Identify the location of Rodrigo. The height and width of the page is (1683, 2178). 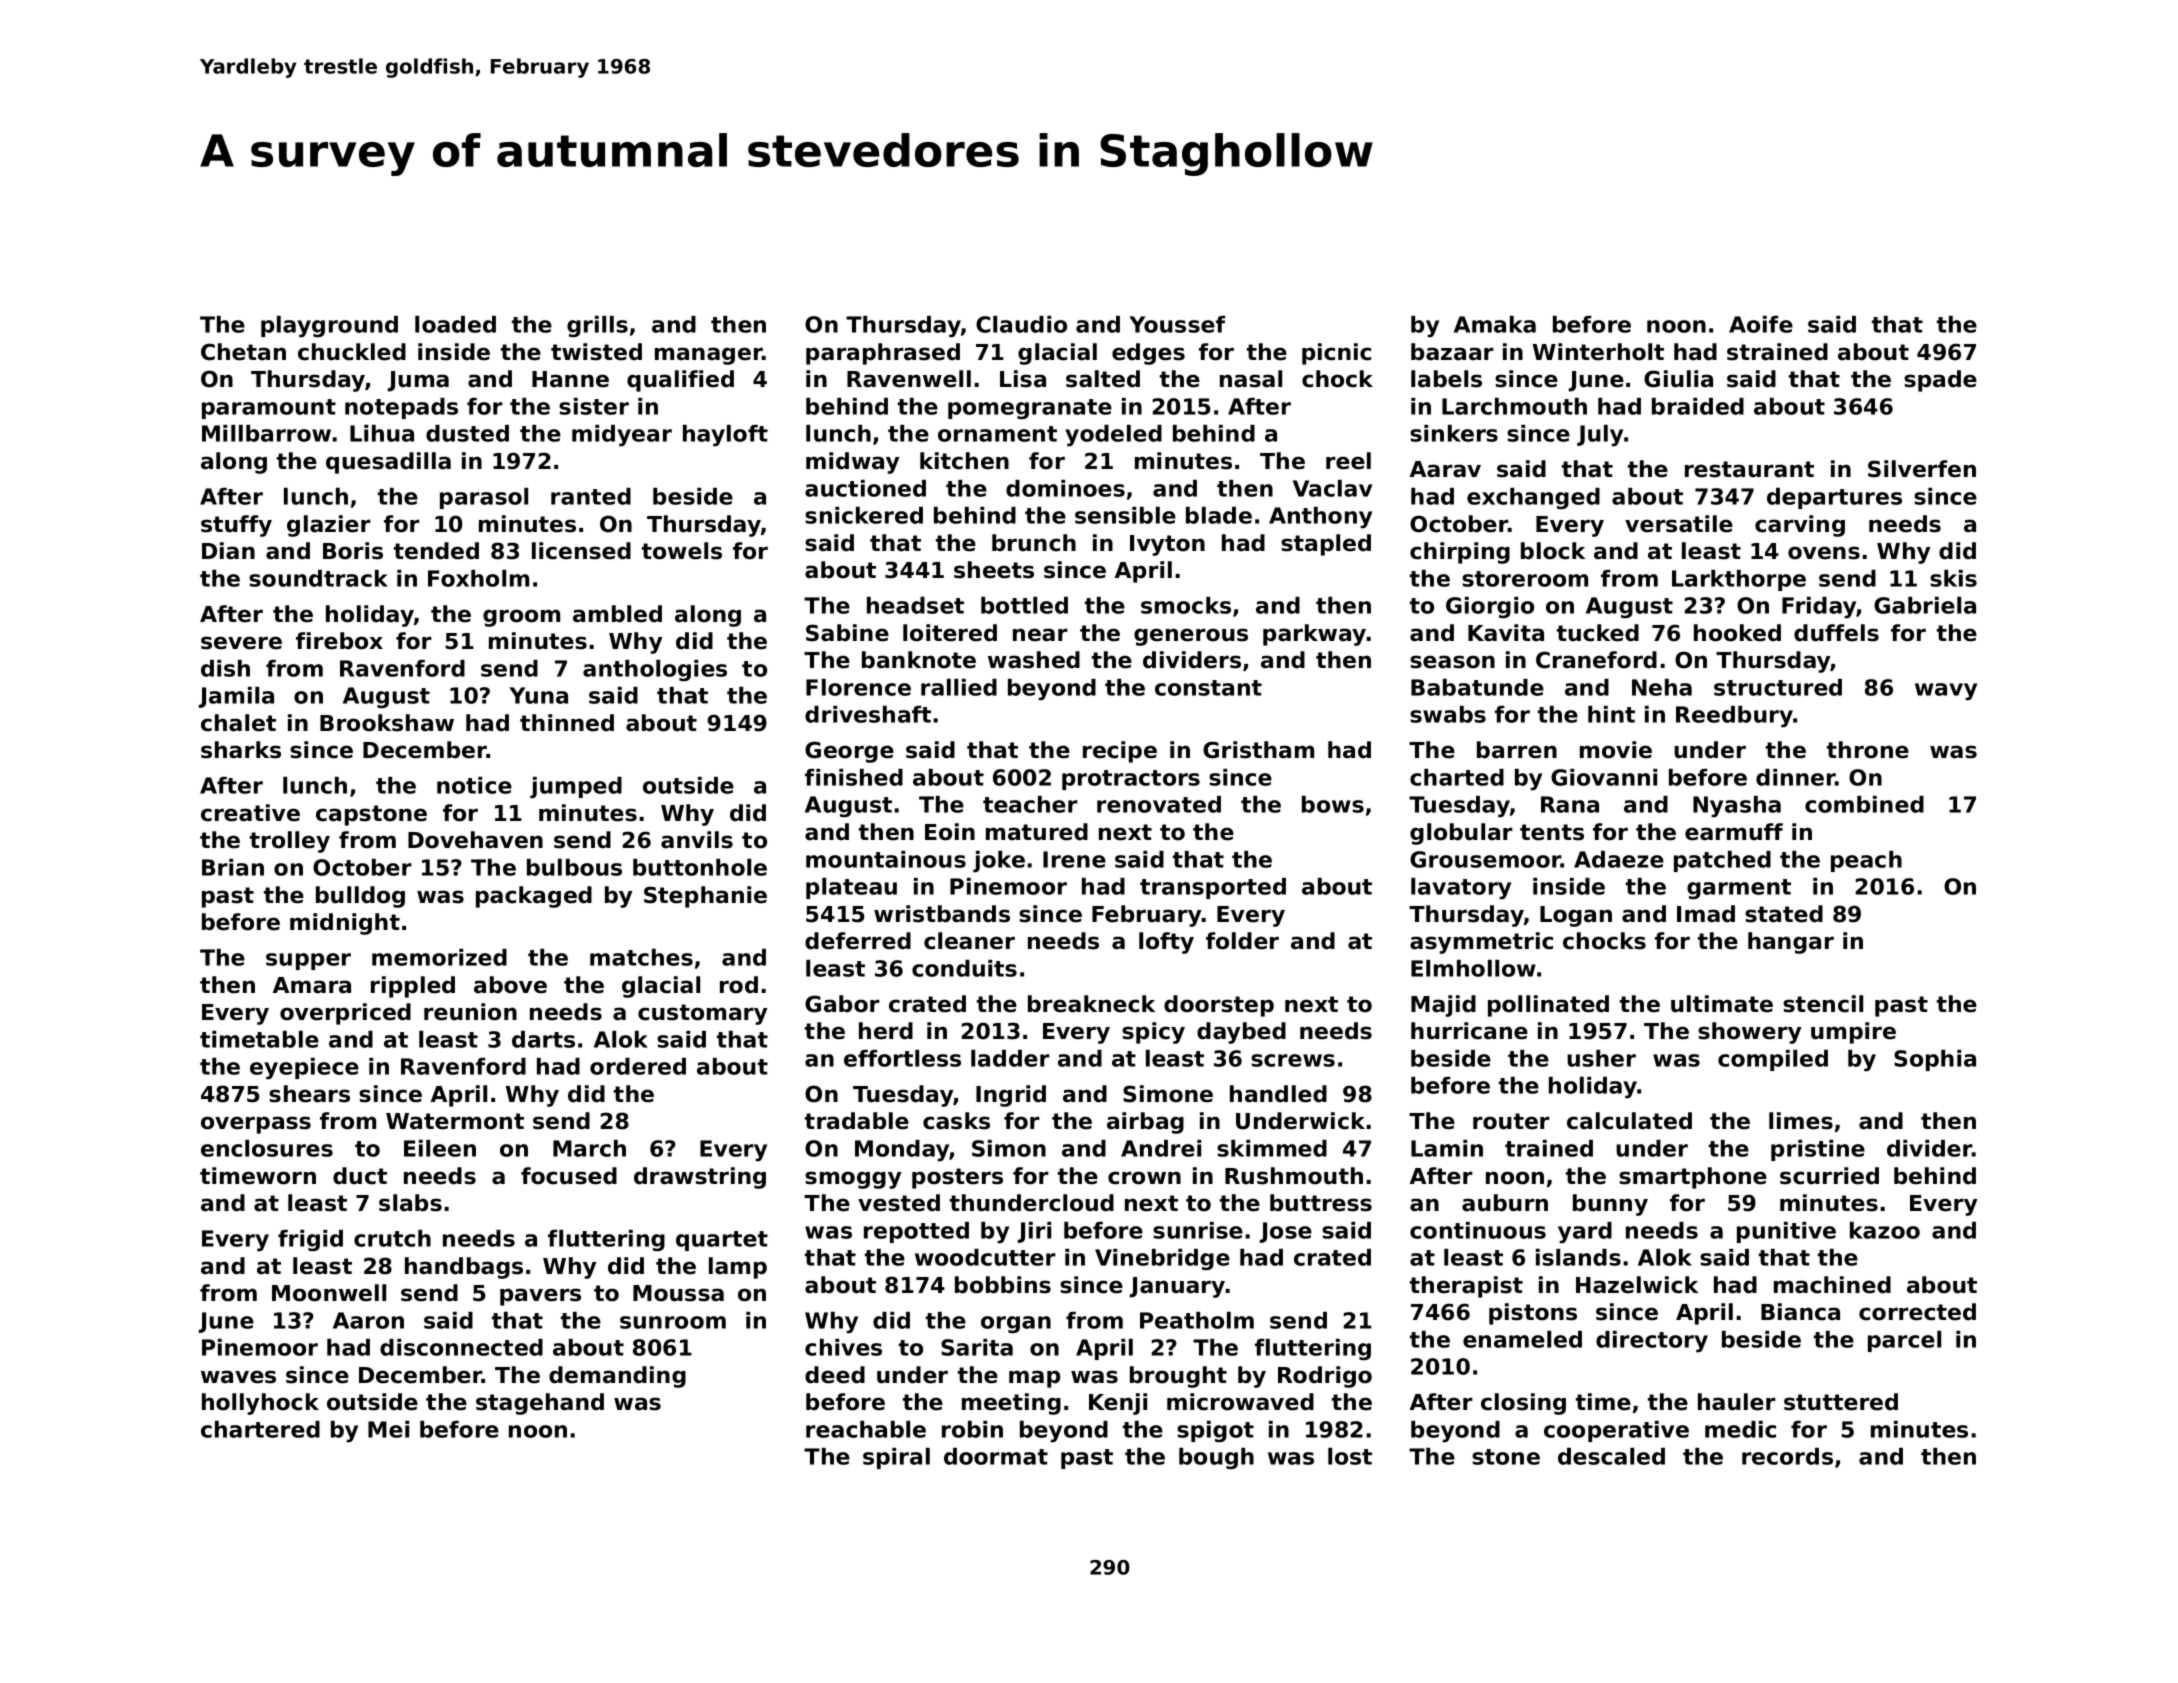
(1325, 1377).
